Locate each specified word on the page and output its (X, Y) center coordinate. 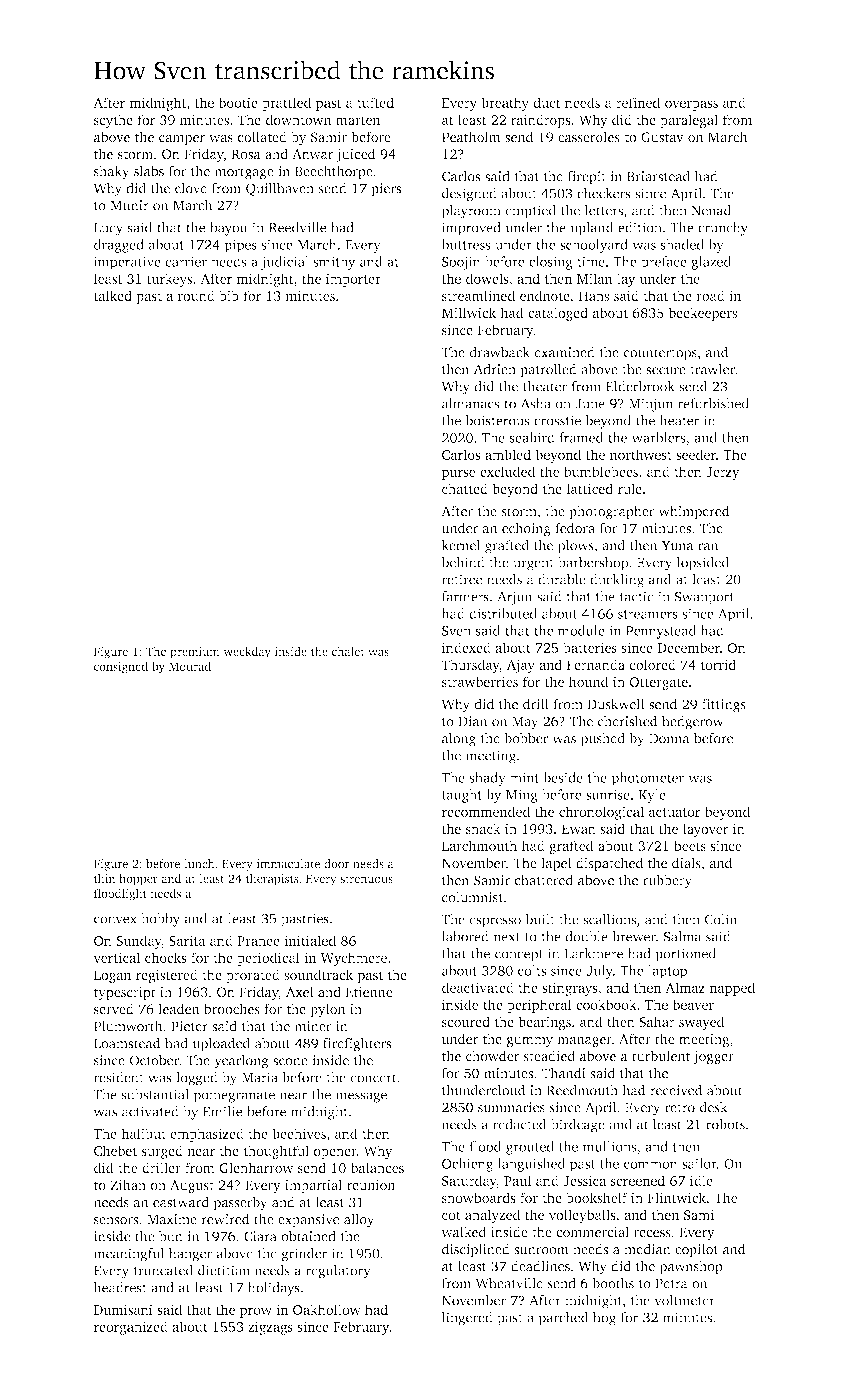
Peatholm (471, 136)
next (506, 937)
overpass (691, 105)
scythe (113, 121)
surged (162, 1152)
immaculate (288, 863)
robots (725, 1124)
